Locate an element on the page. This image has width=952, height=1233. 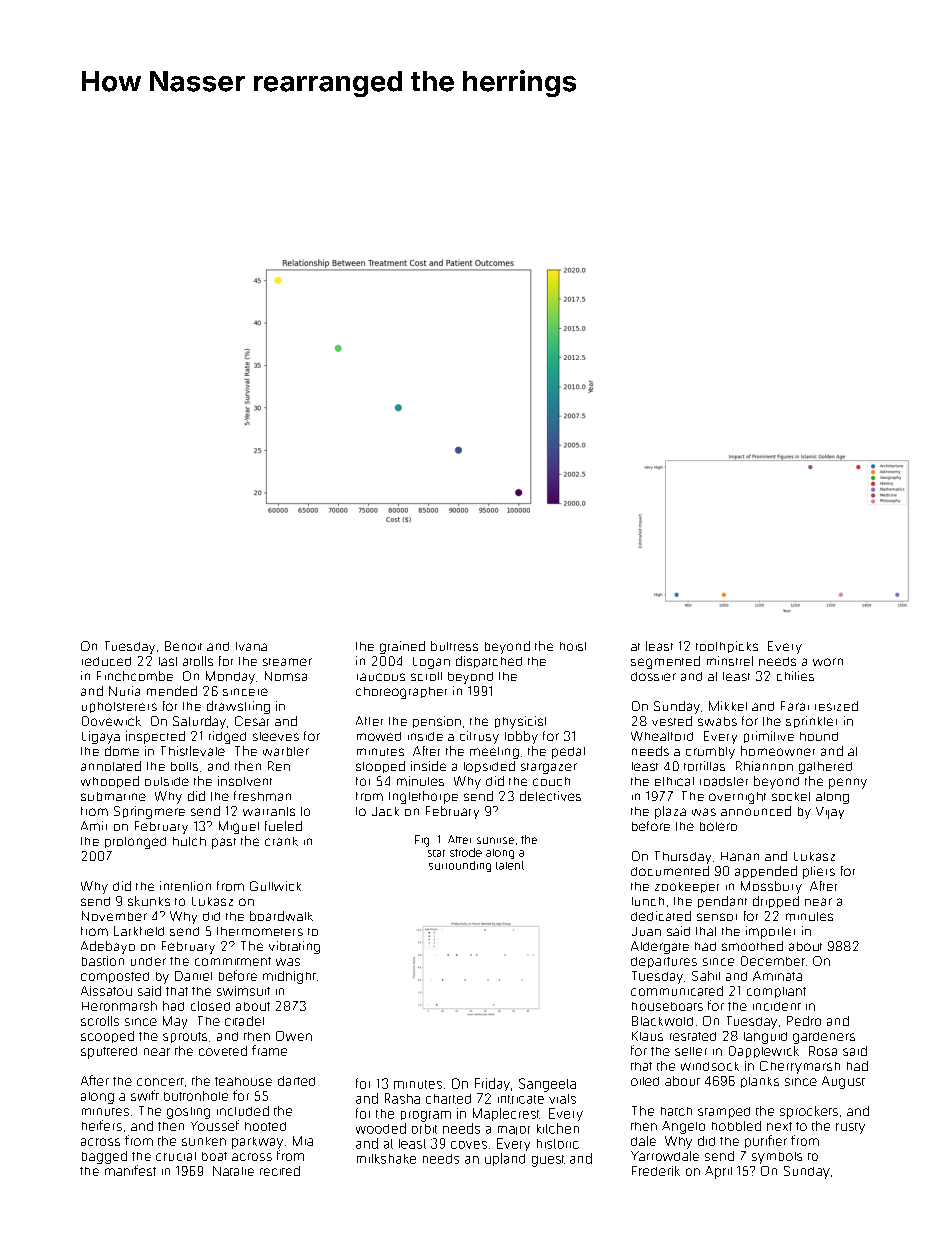
chilies is located at coordinates (795, 676).
